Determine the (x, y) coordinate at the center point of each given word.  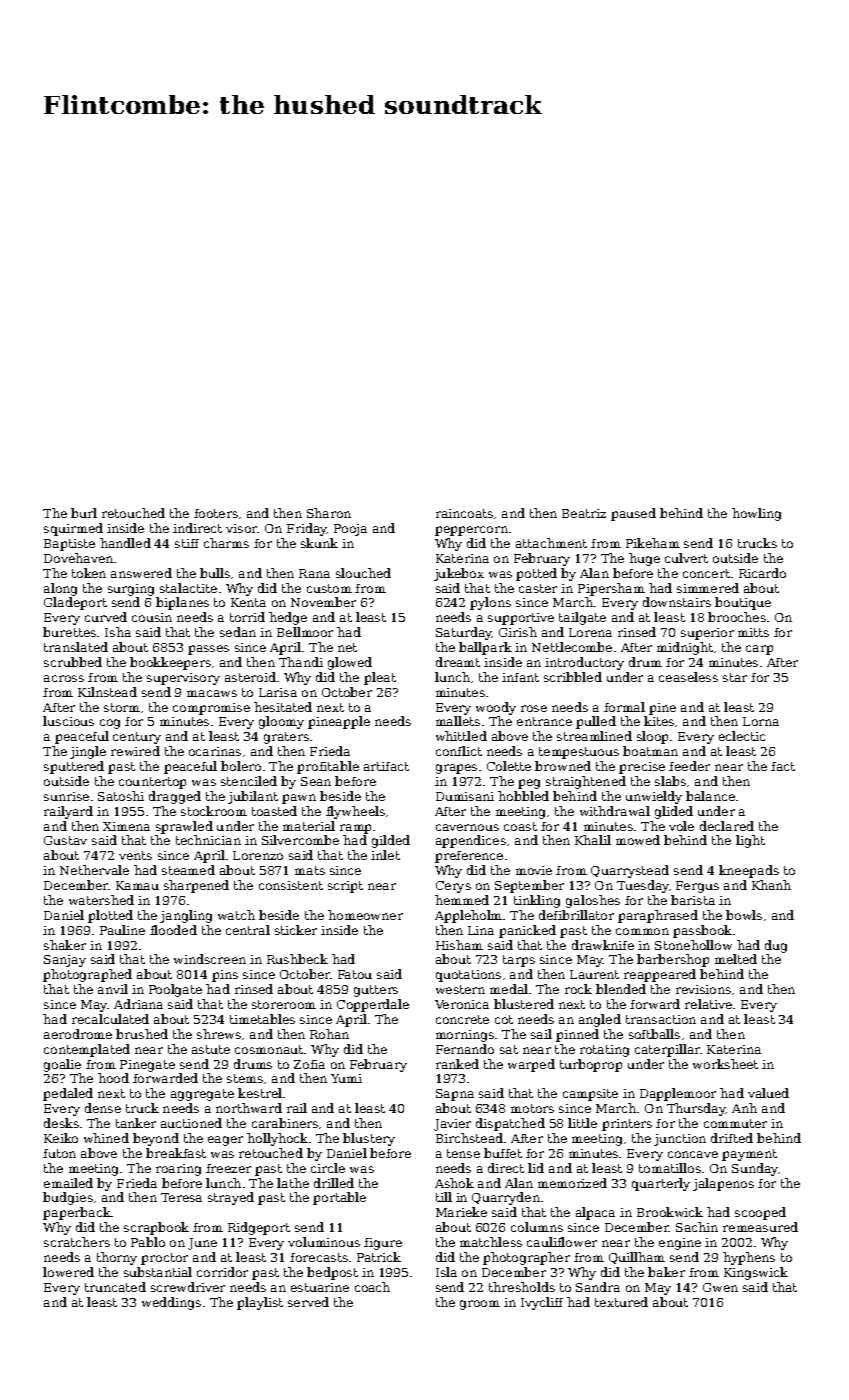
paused (633, 514)
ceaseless (688, 677)
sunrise (66, 796)
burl (84, 513)
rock (578, 989)
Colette (509, 766)
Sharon (329, 513)
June (202, 1244)
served (308, 1302)
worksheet (725, 1064)
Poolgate (175, 990)
